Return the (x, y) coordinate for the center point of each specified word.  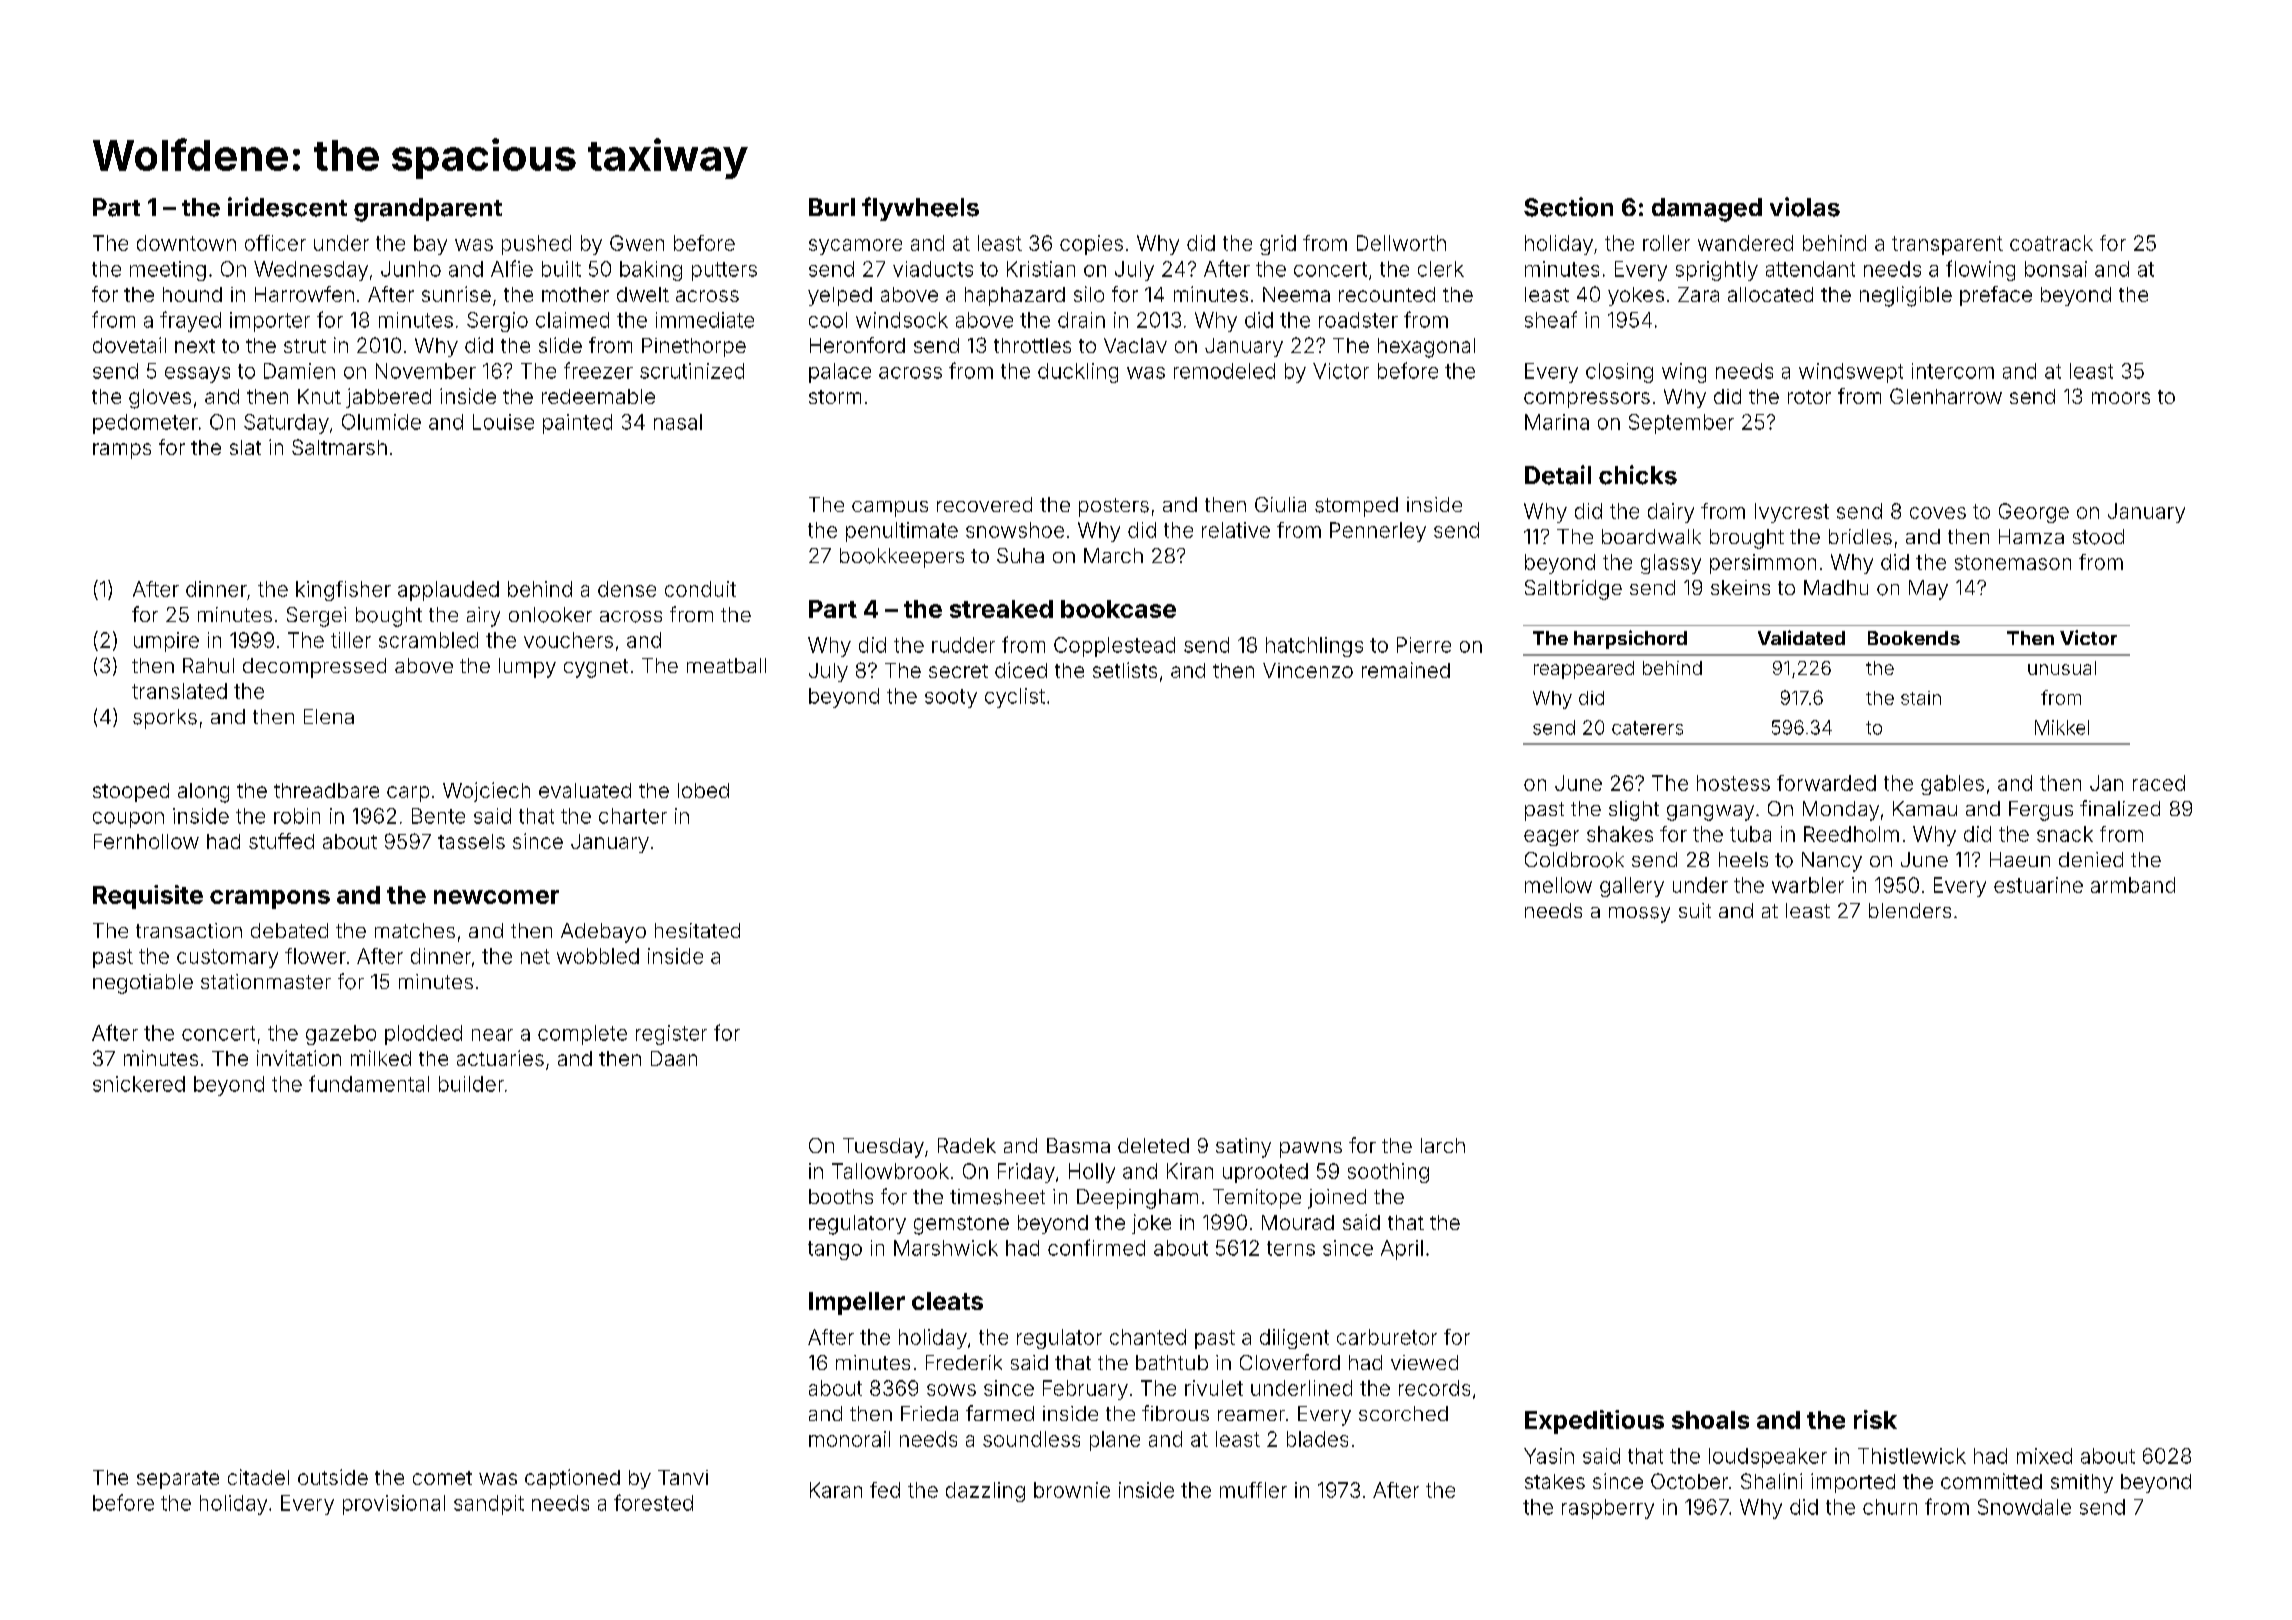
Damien (299, 371)
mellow (1558, 885)
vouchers (568, 640)
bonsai (2056, 269)
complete (582, 1035)
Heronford (857, 345)
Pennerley (1378, 532)
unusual (2062, 668)
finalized (2120, 808)
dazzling (985, 1492)
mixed (2044, 1456)
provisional (394, 1505)
